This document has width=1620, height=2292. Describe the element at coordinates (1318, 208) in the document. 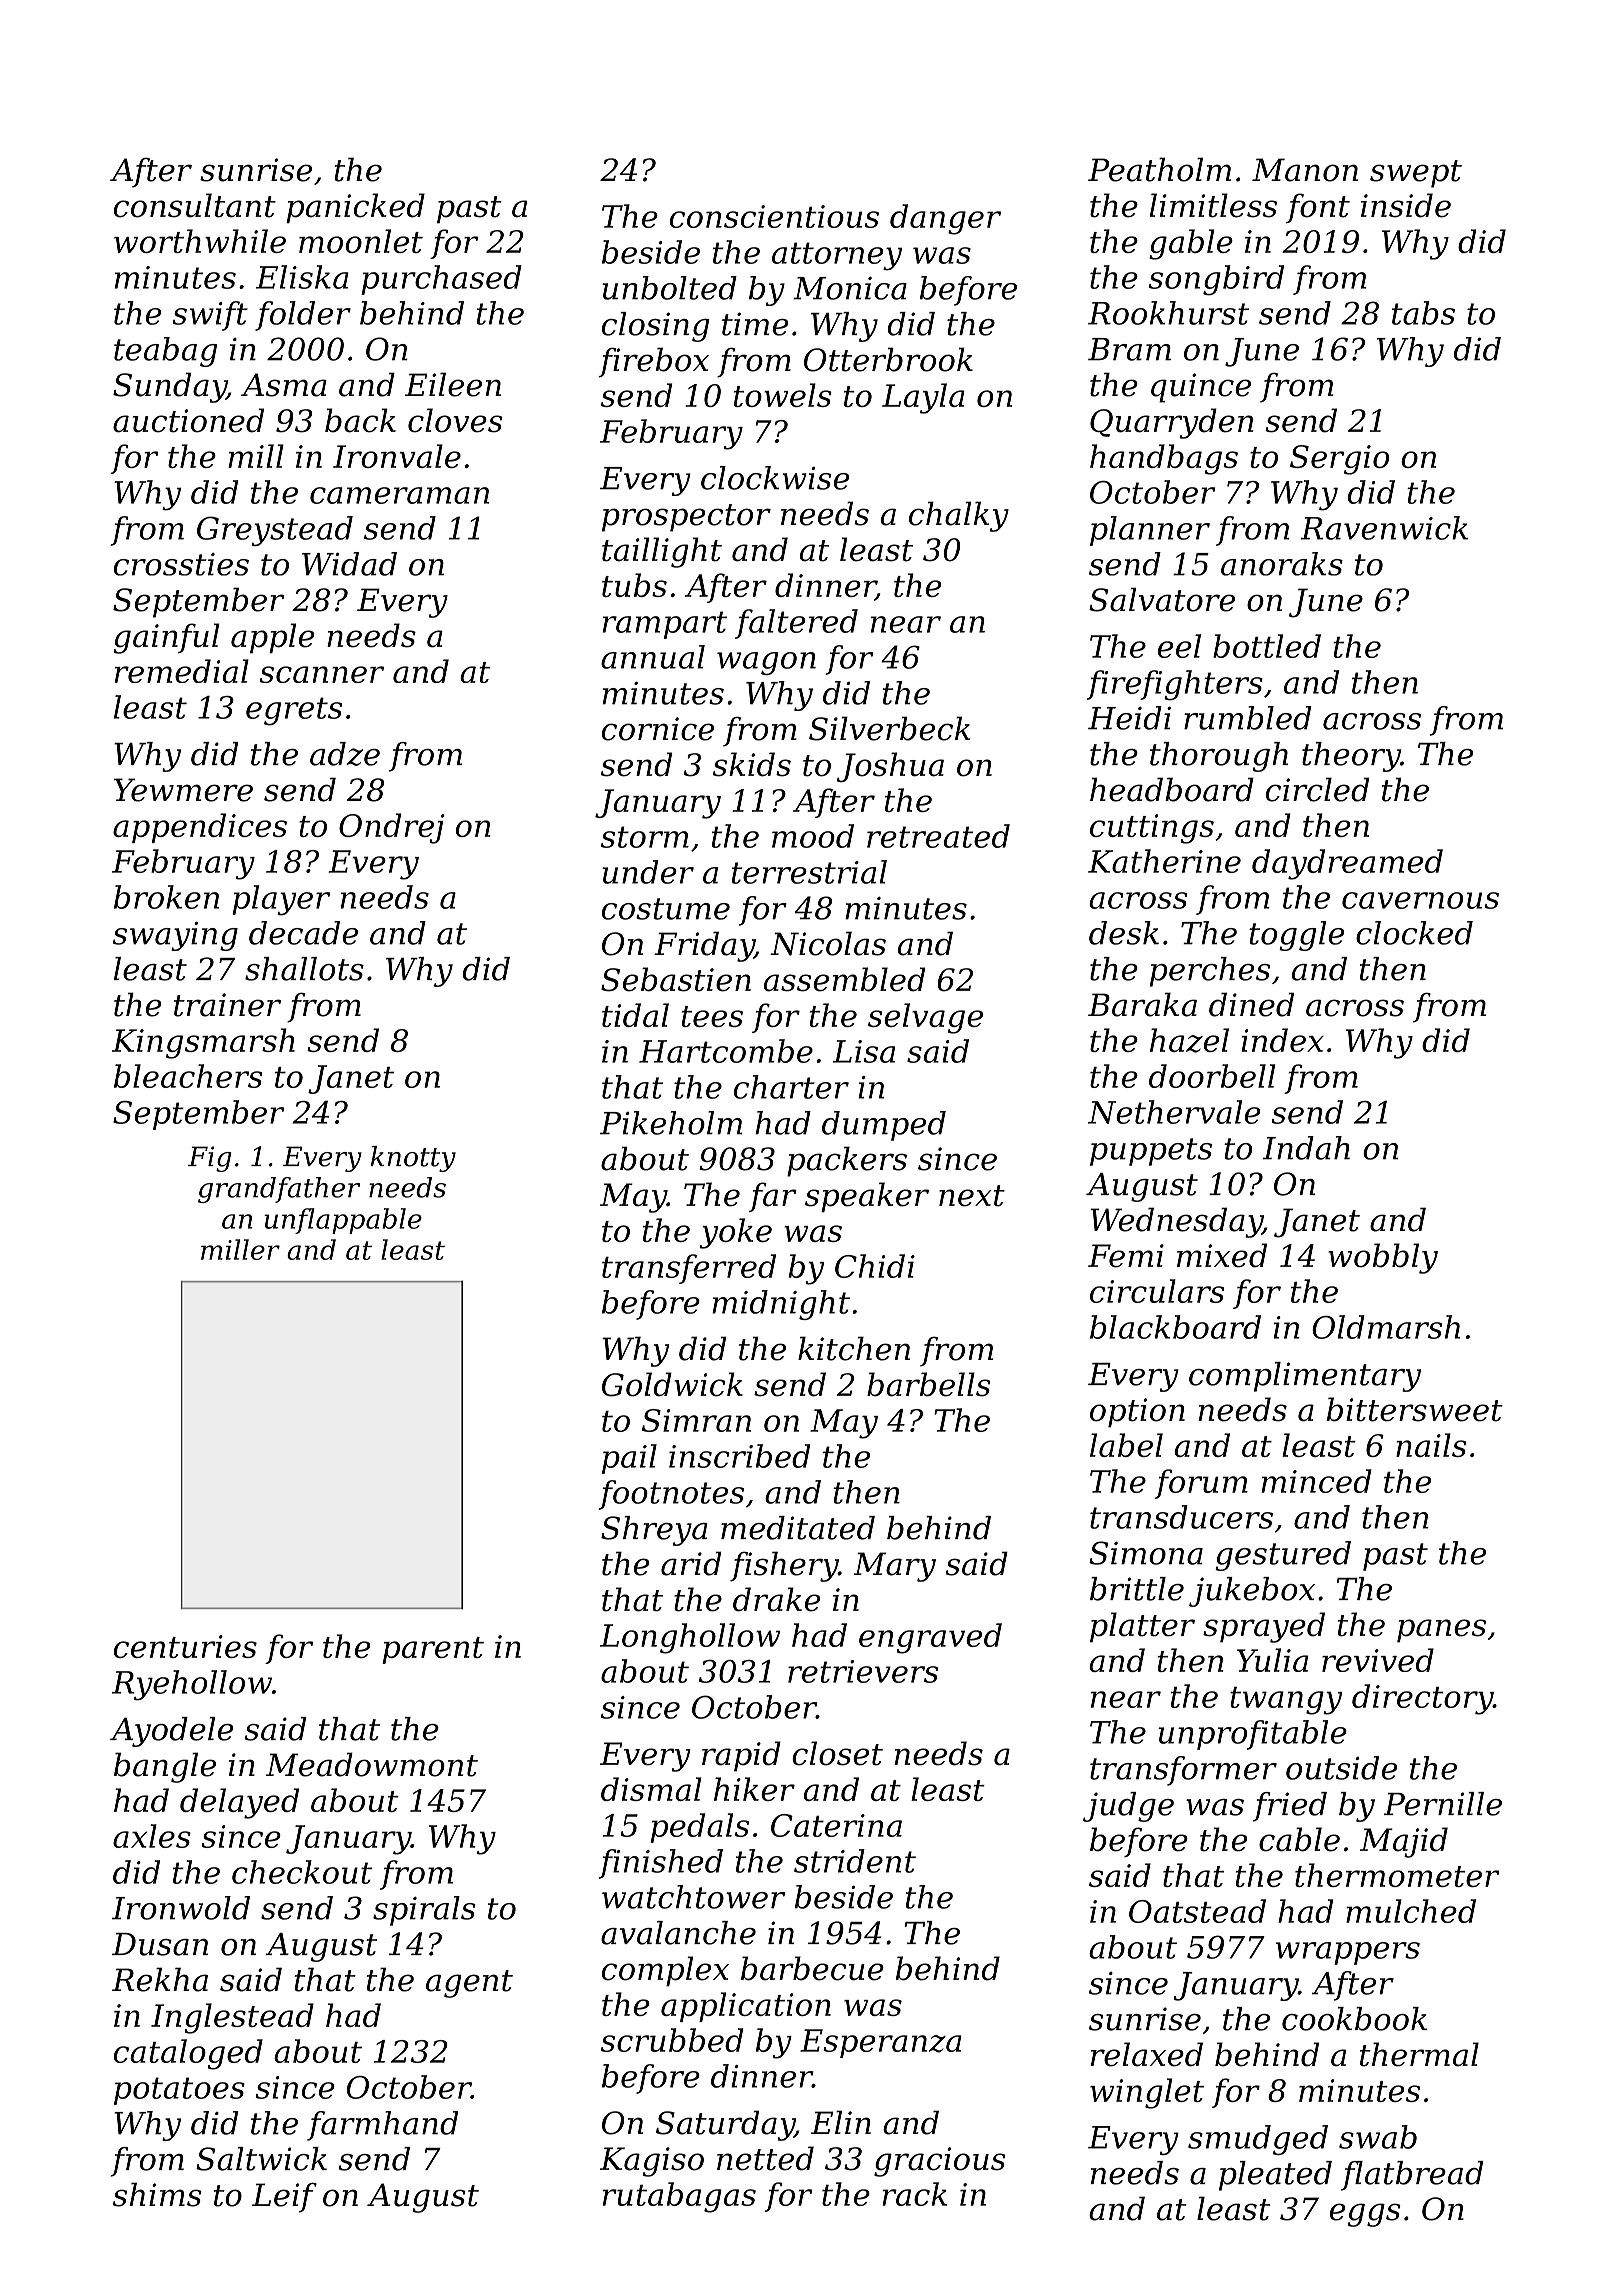

I see `font` at that location.
